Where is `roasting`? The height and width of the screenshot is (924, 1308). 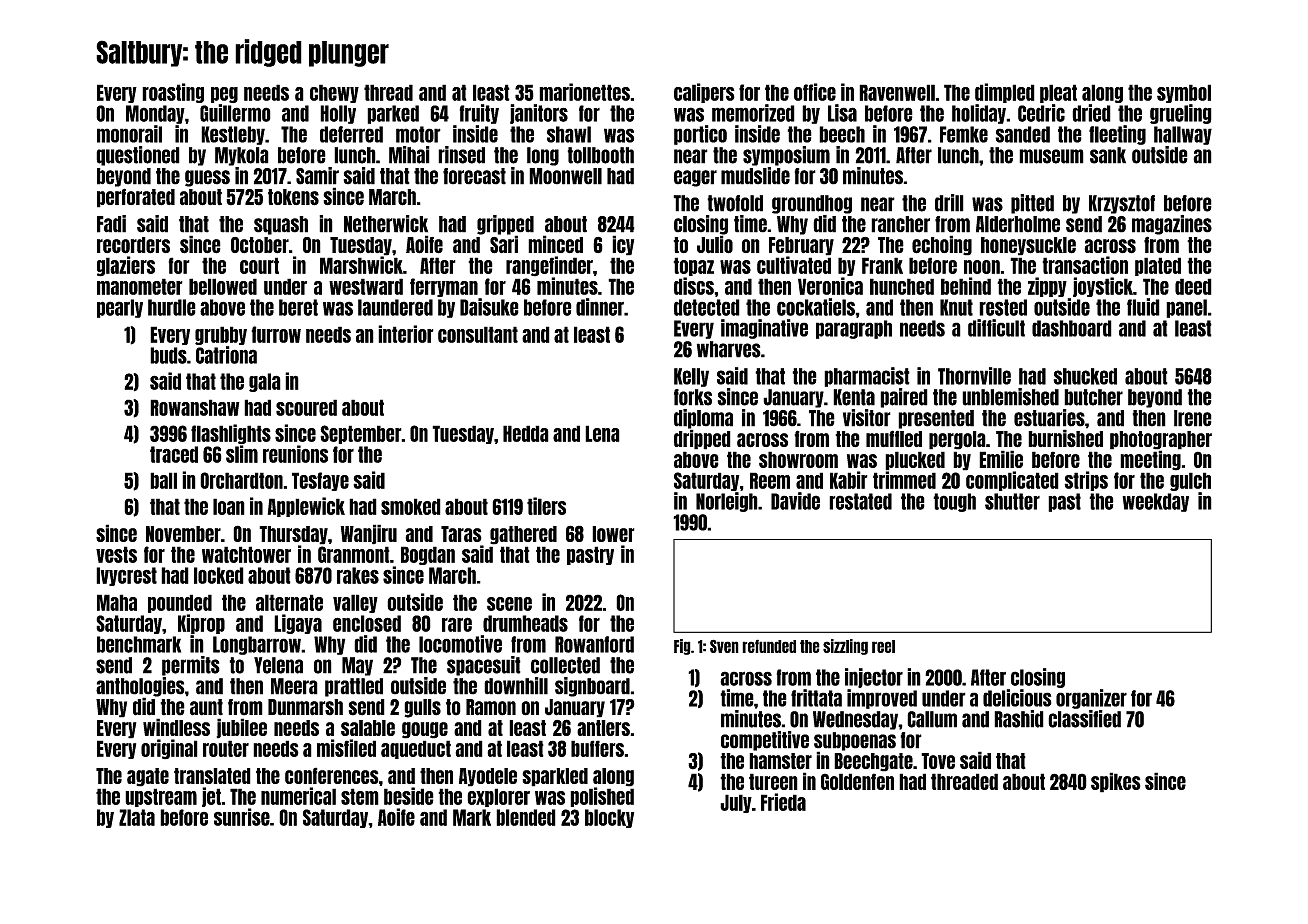
roasting is located at coordinates (173, 93).
